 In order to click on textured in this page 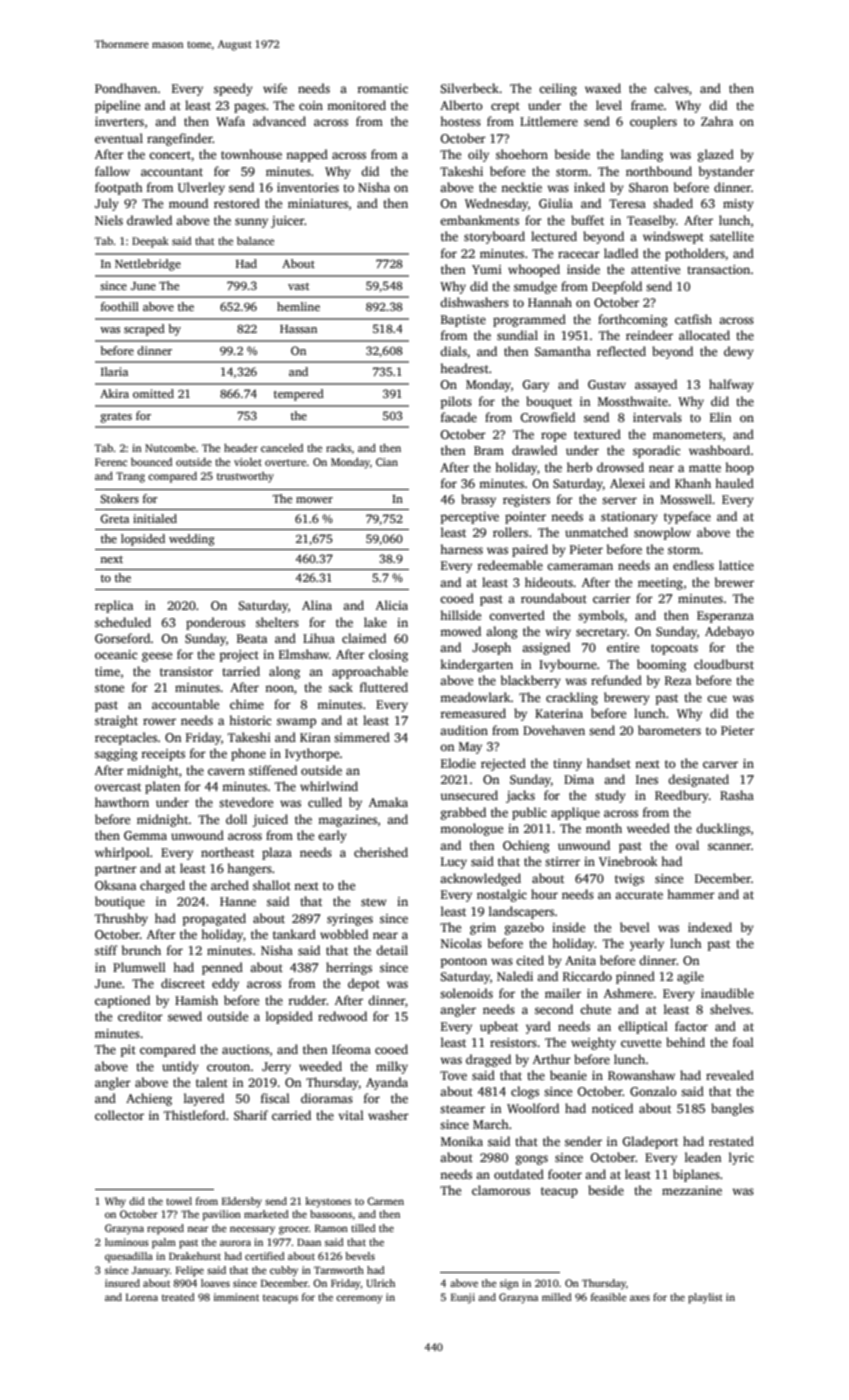, I will do `click(597, 434)`.
